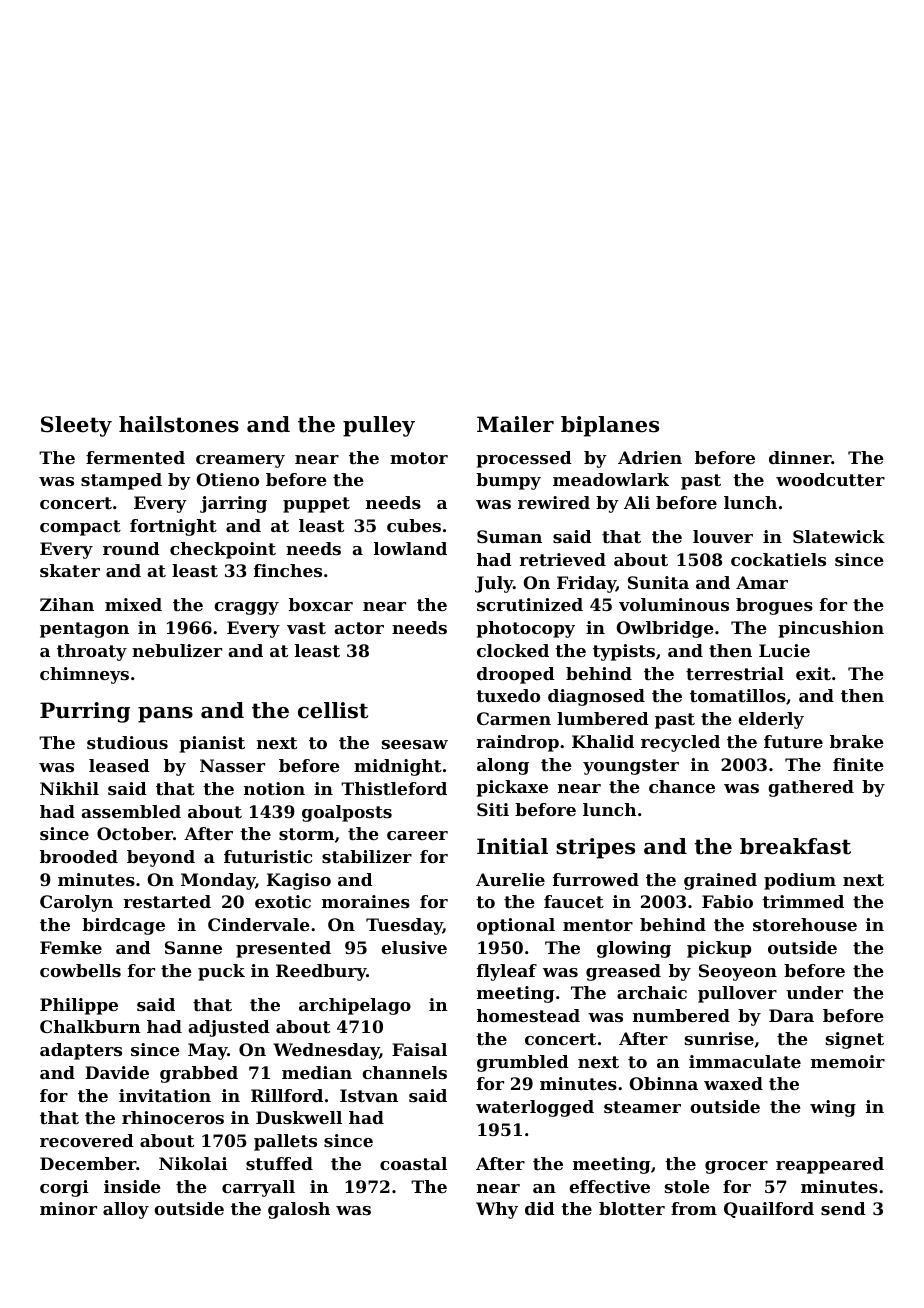  I want to click on blotter, so click(632, 1208).
